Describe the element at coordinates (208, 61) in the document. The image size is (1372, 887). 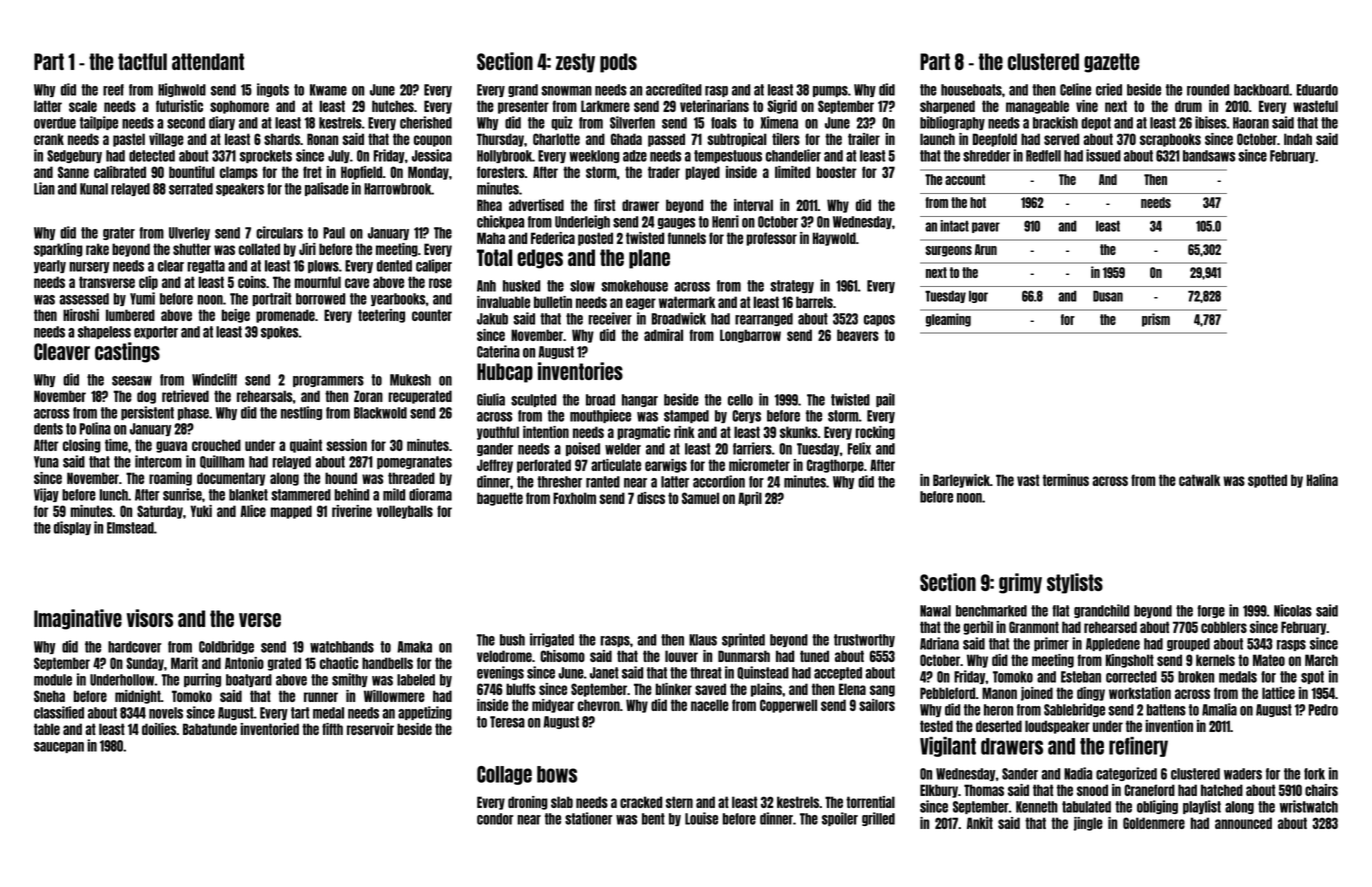
I see `attendant` at that location.
